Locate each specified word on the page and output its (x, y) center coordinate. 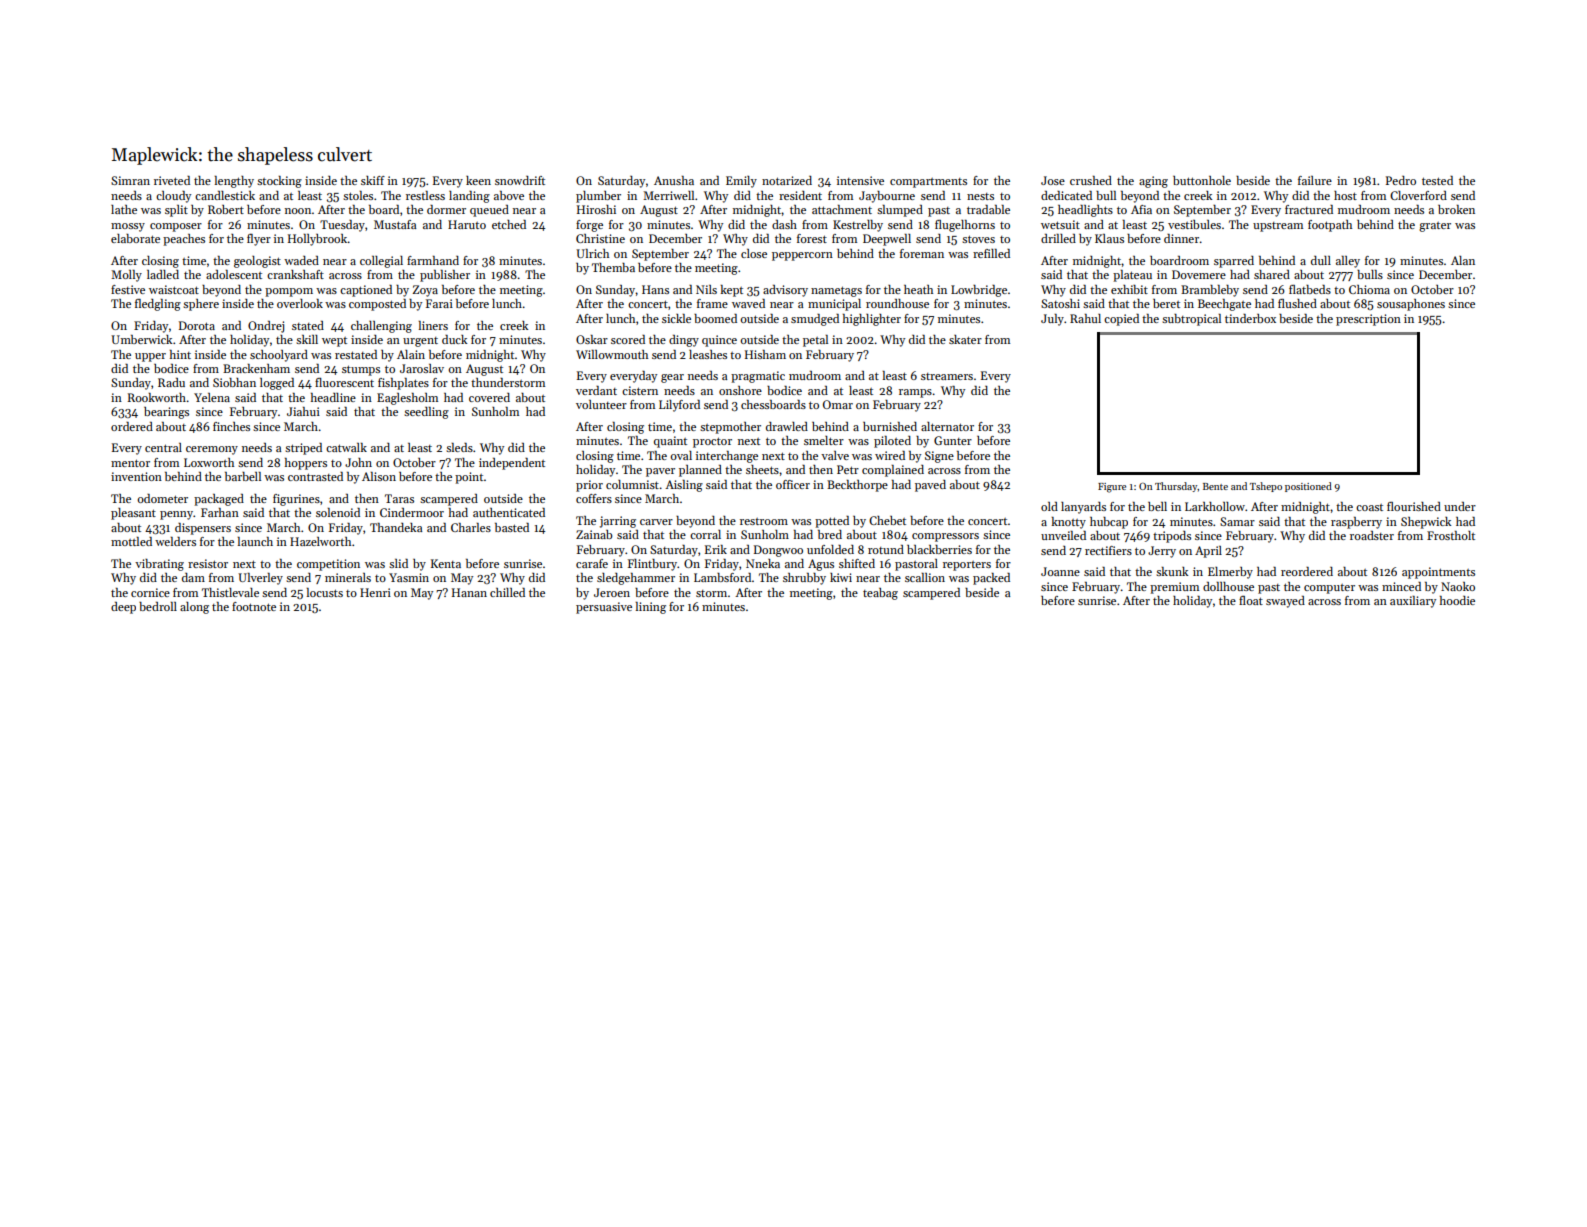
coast (1369, 507)
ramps (915, 393)
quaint (670, 442)
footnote (254, 606)
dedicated (1066, 195)
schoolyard (279, 356)
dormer (446, 209)
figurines (296, 500)
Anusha (674, 180)
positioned (1308, 487)
